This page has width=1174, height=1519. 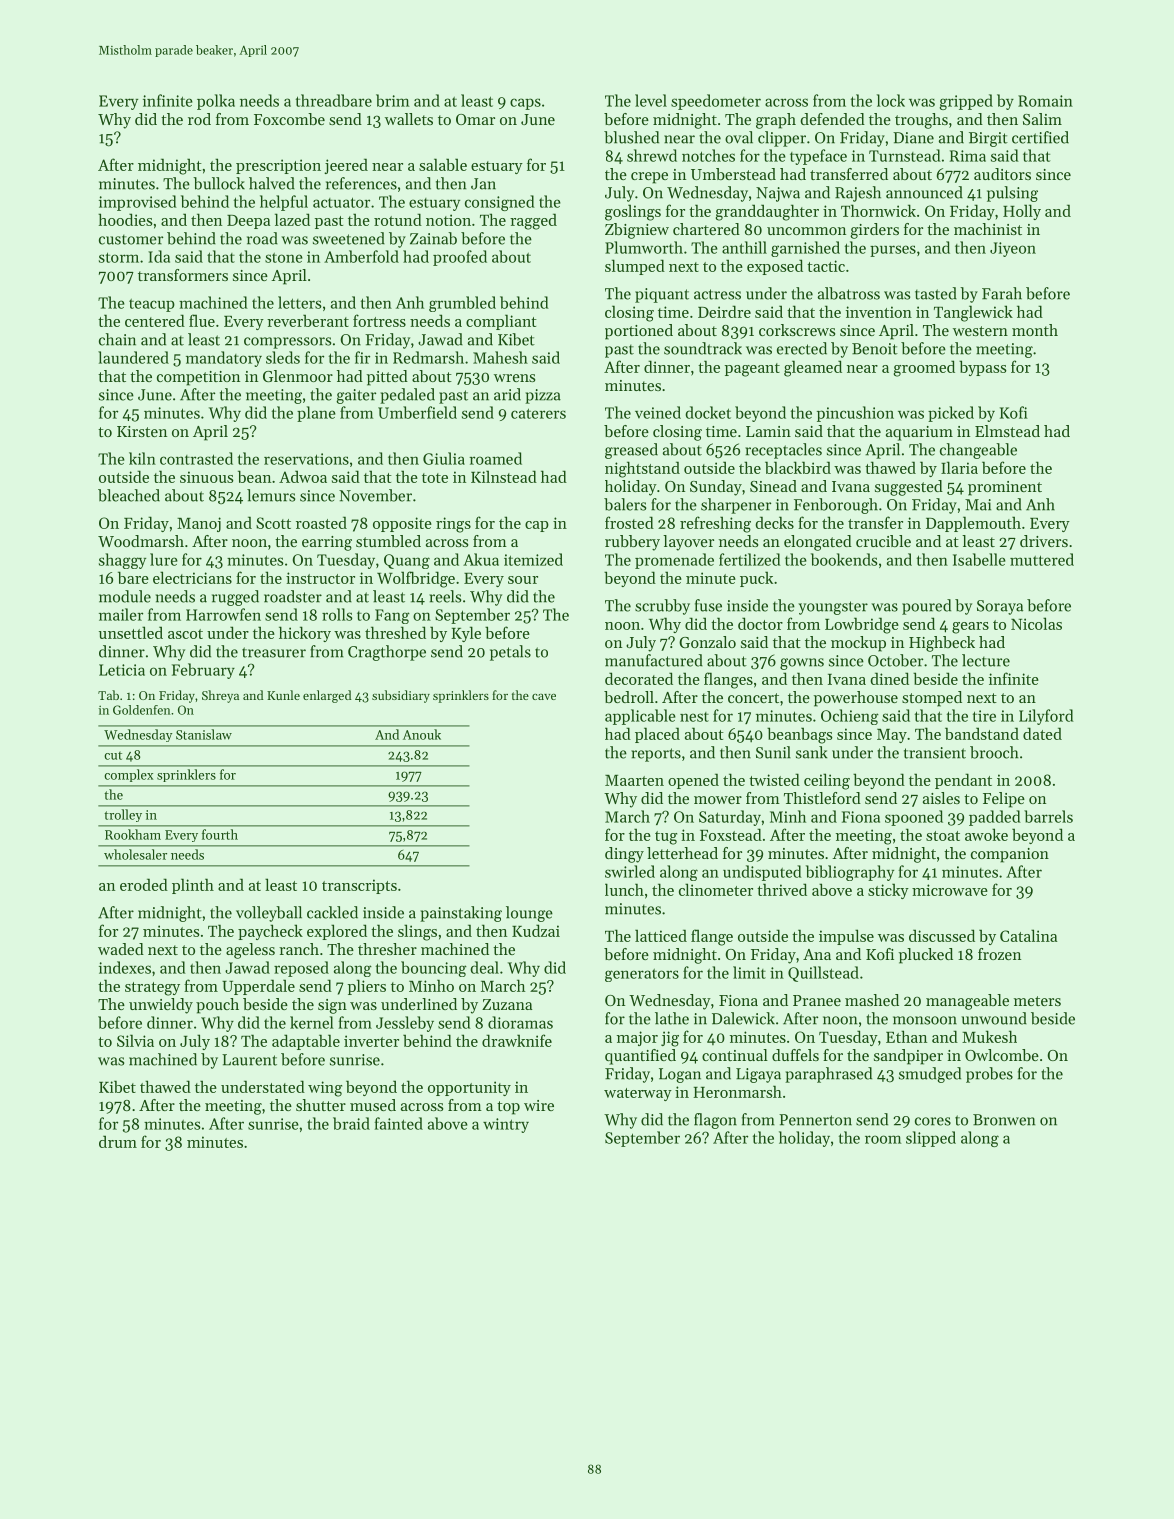 What do you see at coordinates (651, 100) in the page?
I see `level` at bounding box center [651, 100].
